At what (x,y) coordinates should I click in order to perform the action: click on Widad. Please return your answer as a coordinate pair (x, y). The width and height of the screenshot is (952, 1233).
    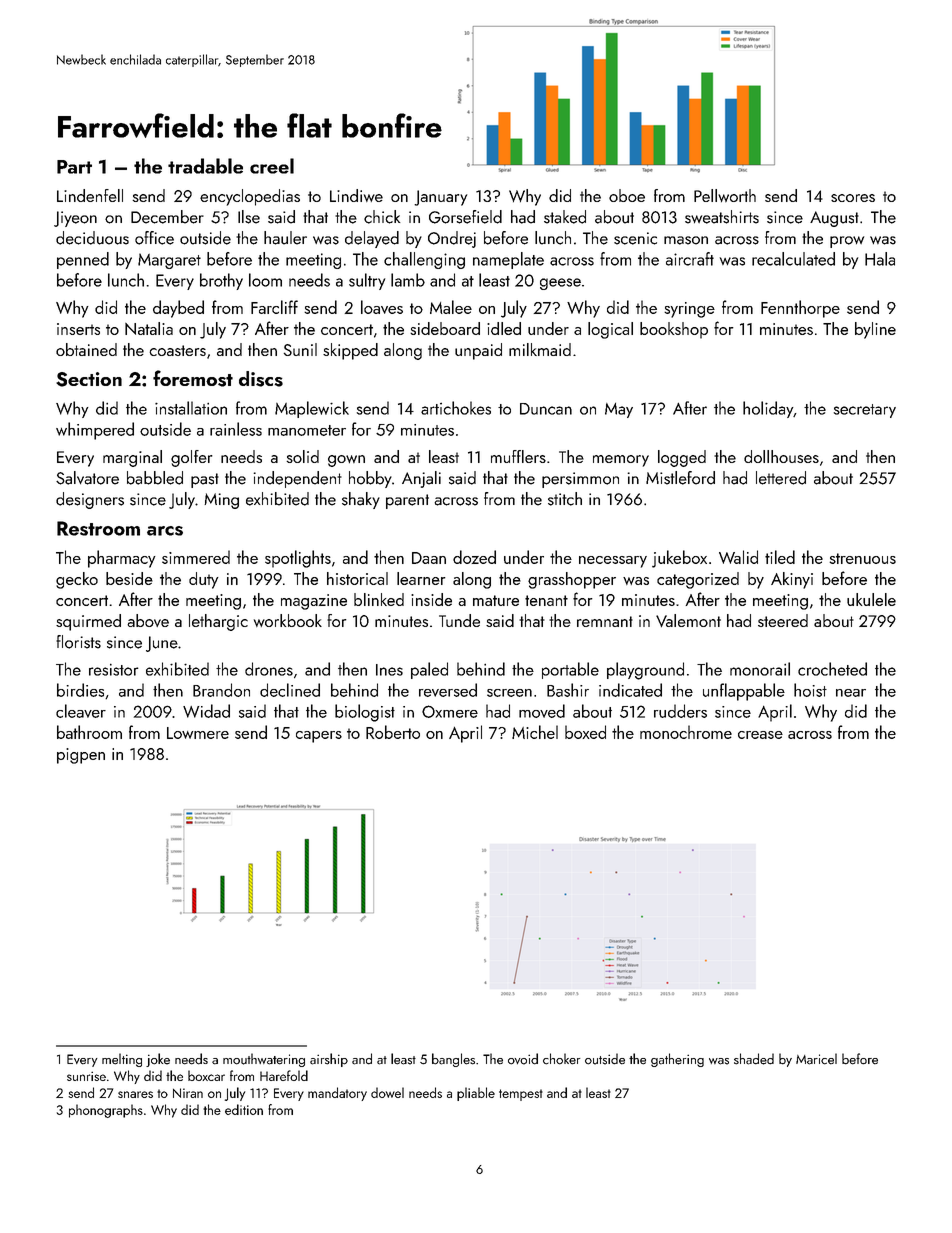
    Looking at the image, I should click on (206, 711).
